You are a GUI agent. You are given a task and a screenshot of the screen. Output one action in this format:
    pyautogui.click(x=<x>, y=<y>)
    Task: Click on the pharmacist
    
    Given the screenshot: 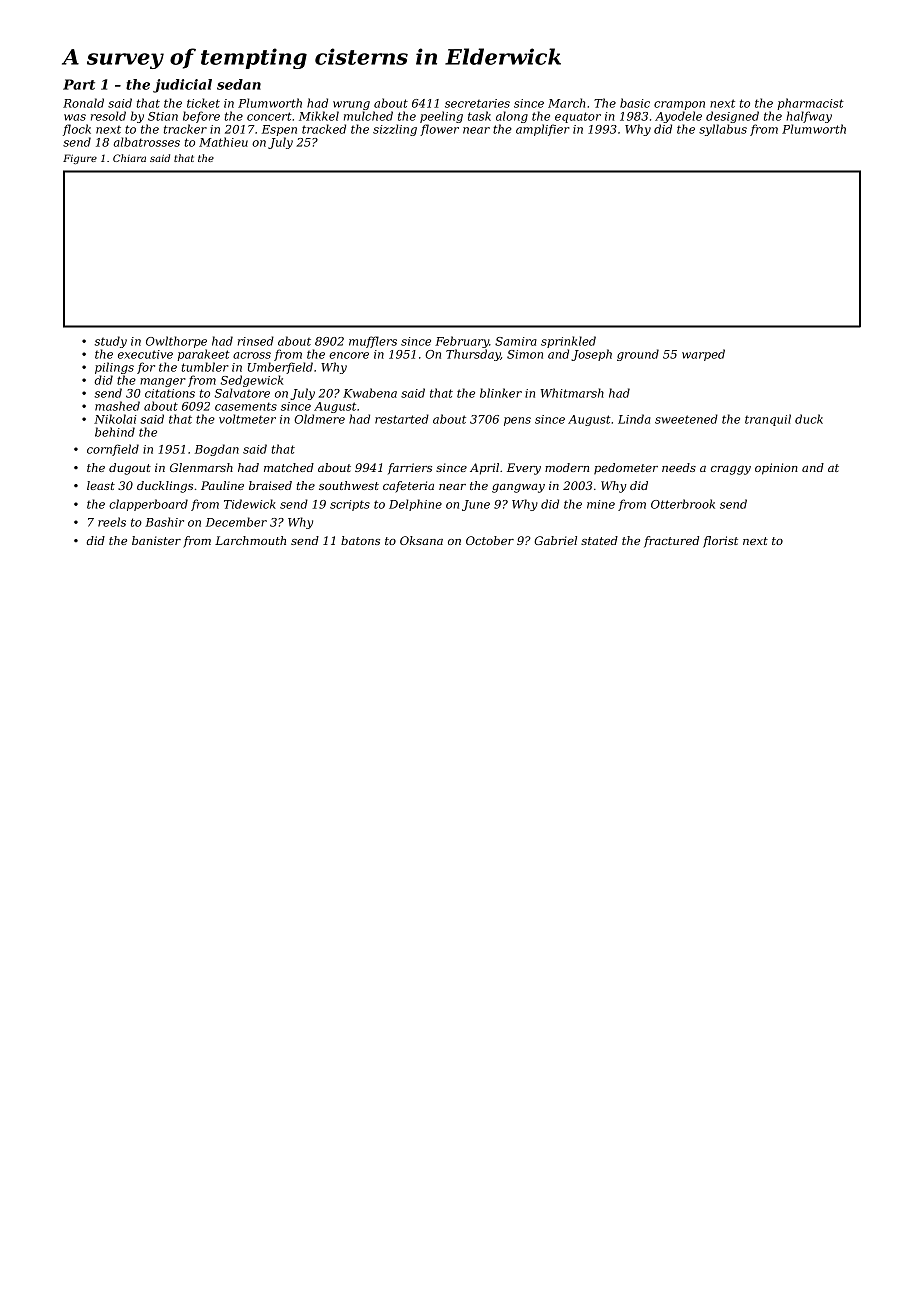 What is the action you would take?
    pyautogui.click(x=811, y=104)
